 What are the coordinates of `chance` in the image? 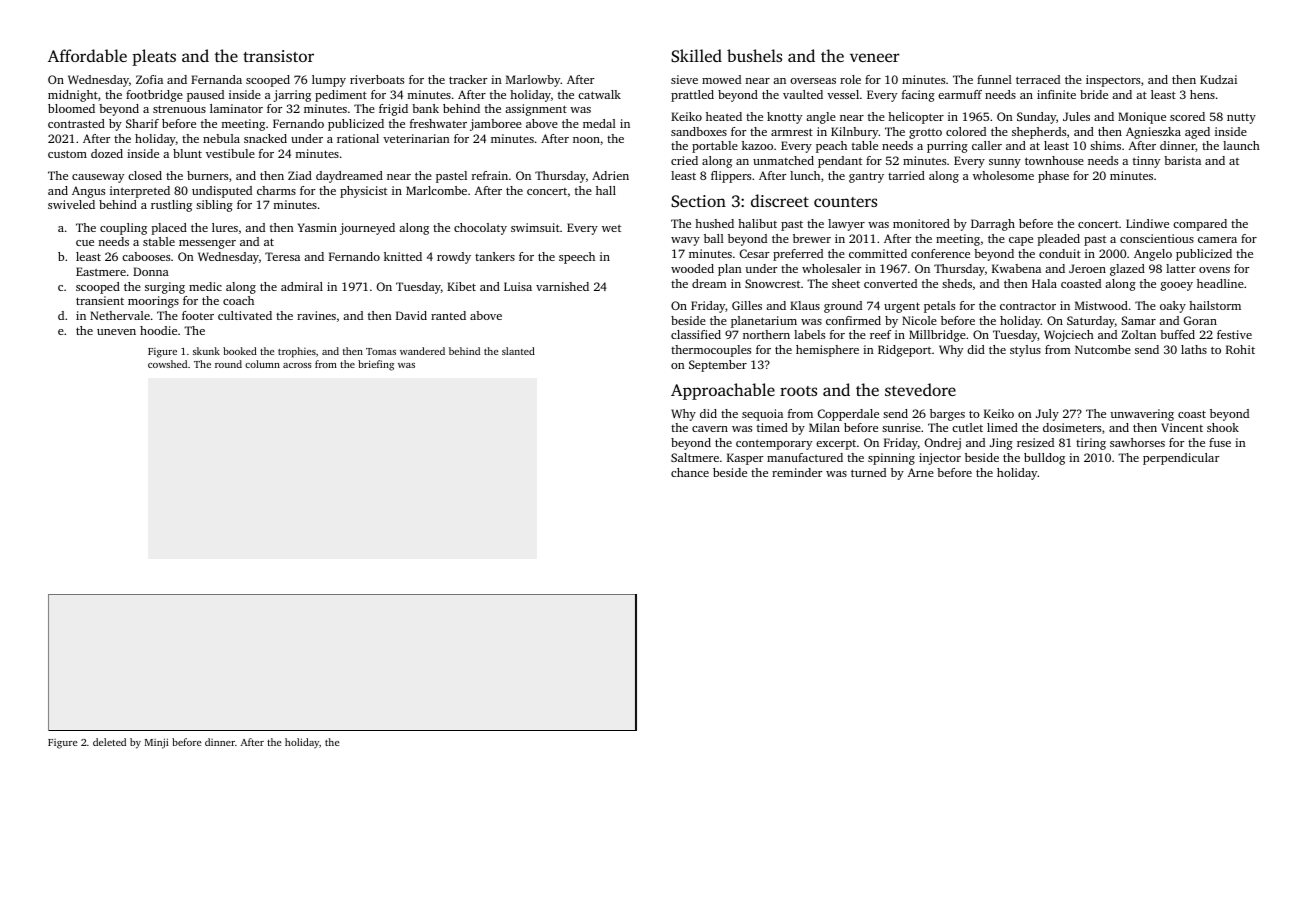 It's located at (690, 472).
